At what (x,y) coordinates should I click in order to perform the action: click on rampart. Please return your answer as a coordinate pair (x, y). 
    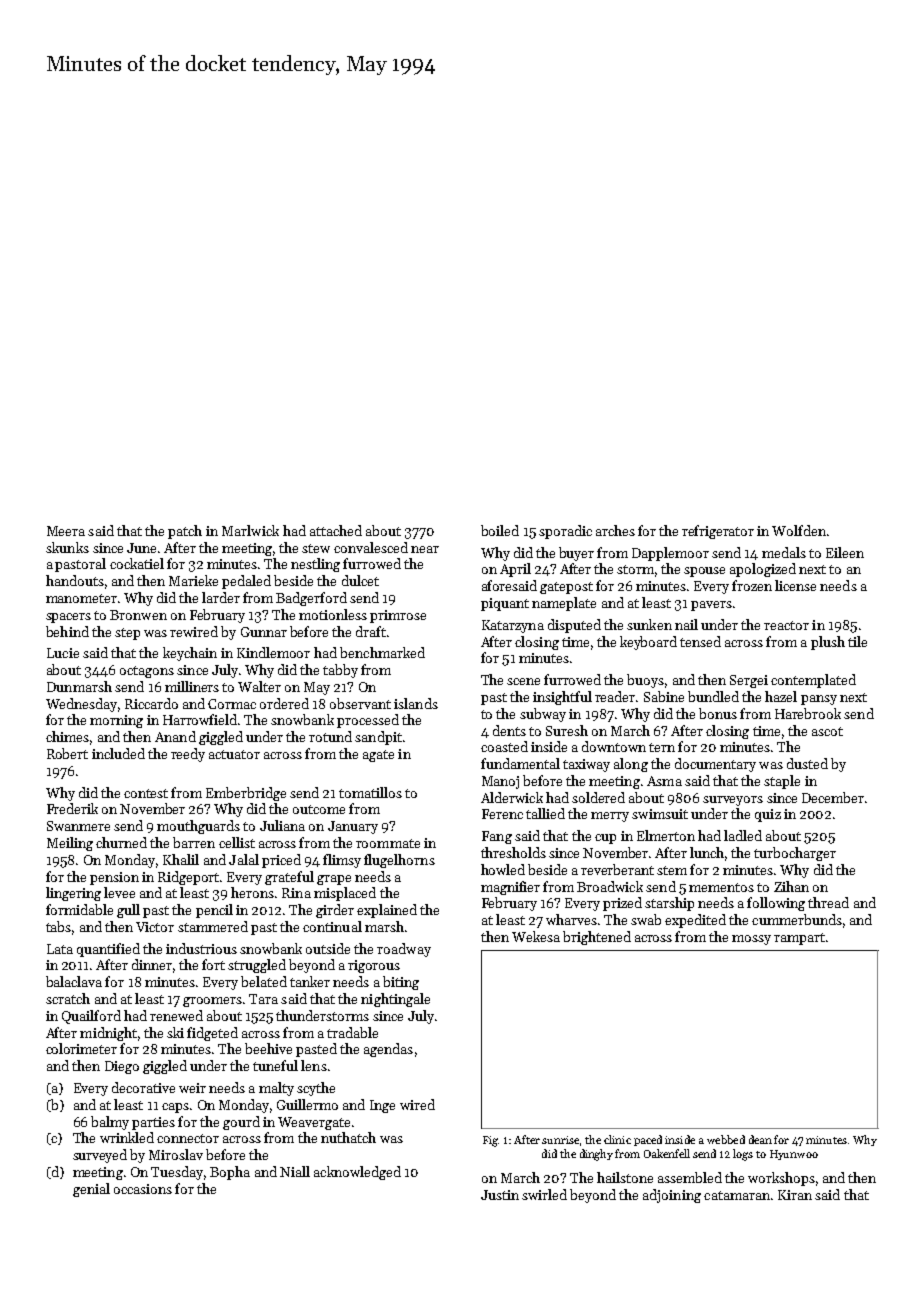
    Looking at the image, I should click on (799, 939).
